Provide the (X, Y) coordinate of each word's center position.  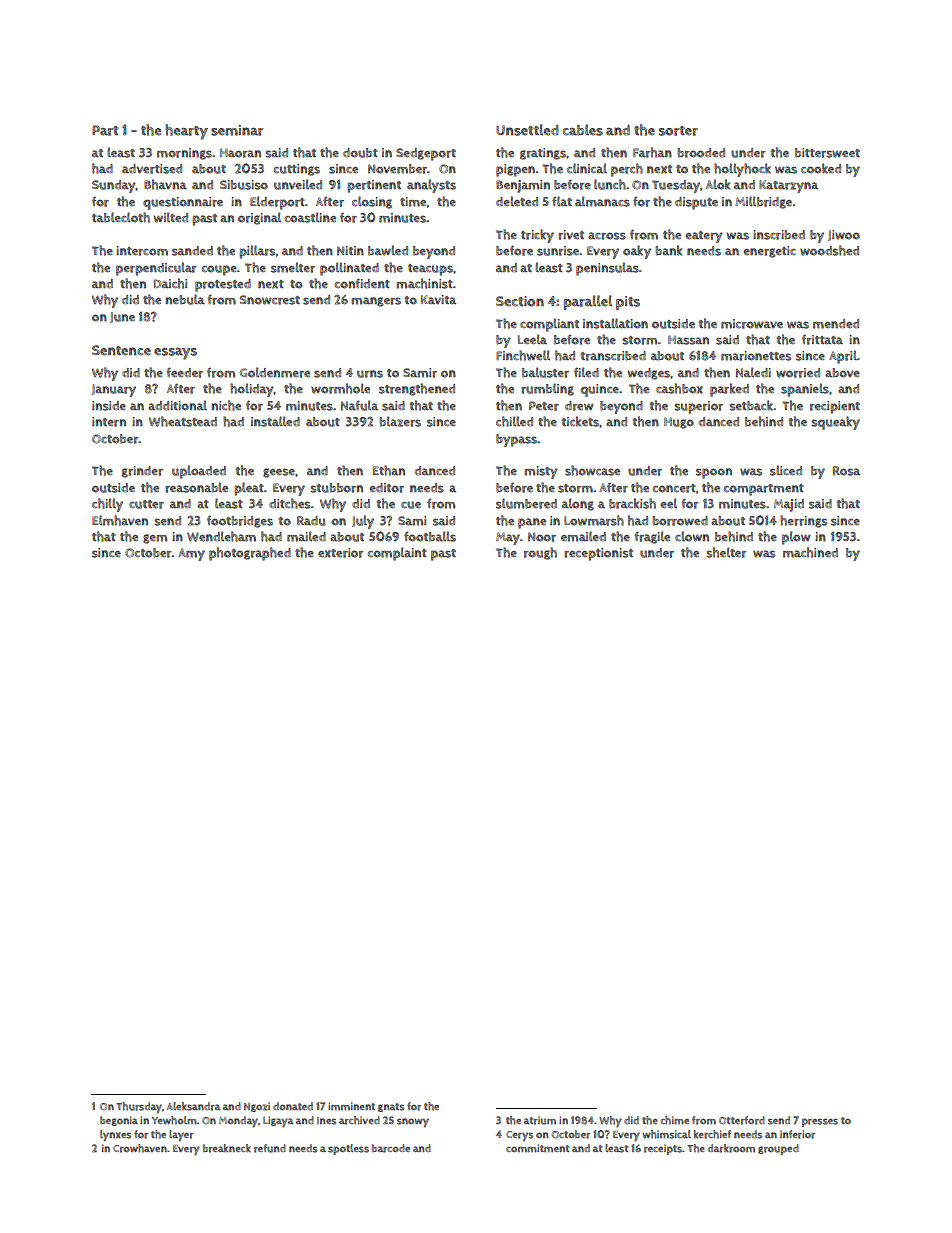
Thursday (139, 1108)
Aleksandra (194, 1106)
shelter (726, 552)
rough (540, 553)
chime (674, 1120)
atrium (540, 1120)
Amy (191, 554)
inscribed (779, 235)
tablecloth (121, 217)
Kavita (438, 300)
